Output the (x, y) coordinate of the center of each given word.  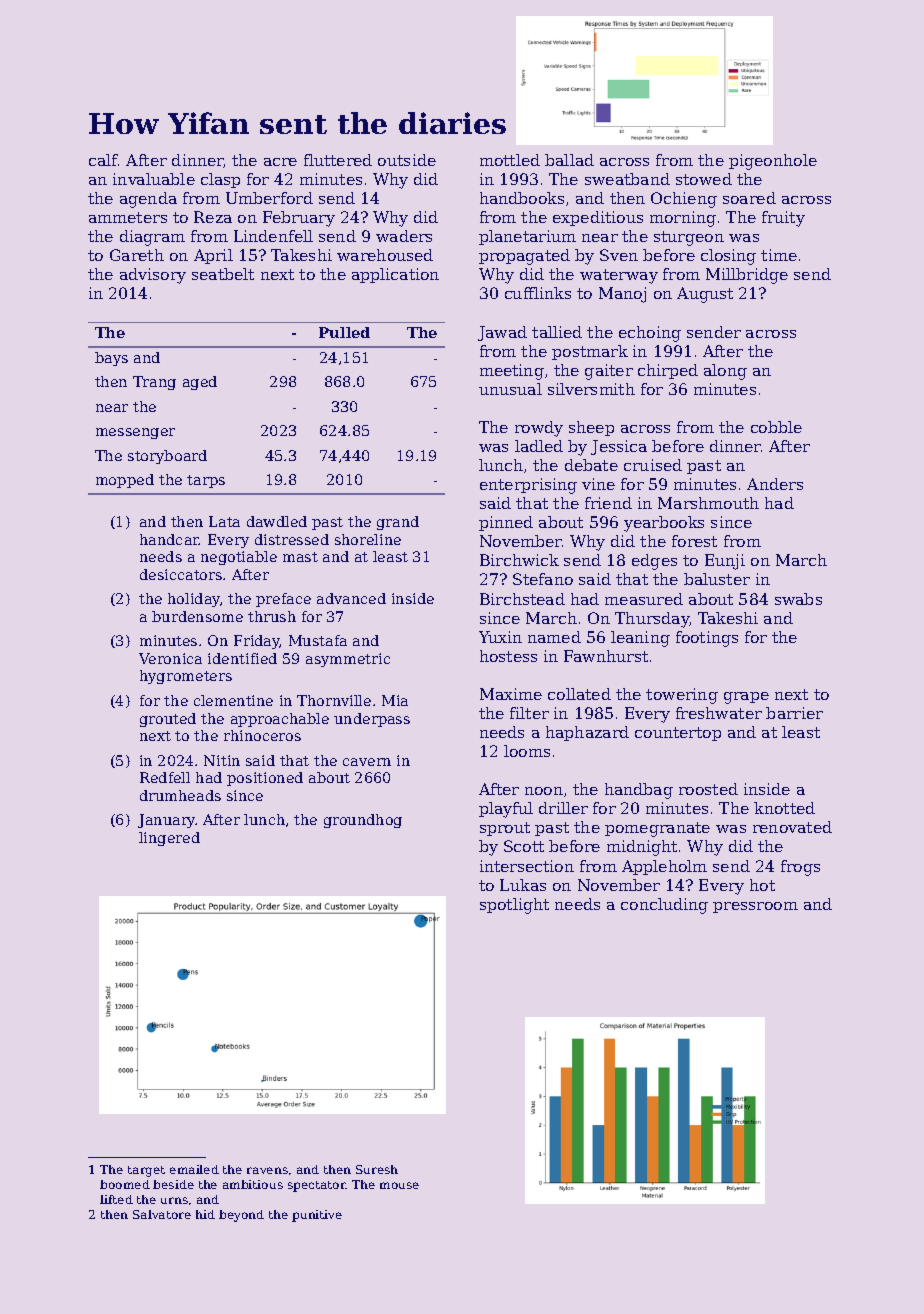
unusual (510, 389)
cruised (653, 465)
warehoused (385, 255)
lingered (169, 839)
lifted (116, 1199)
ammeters (128, 217)
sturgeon (689, 238)
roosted (708, 789)
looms (527, 751)
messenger (135, 433)
